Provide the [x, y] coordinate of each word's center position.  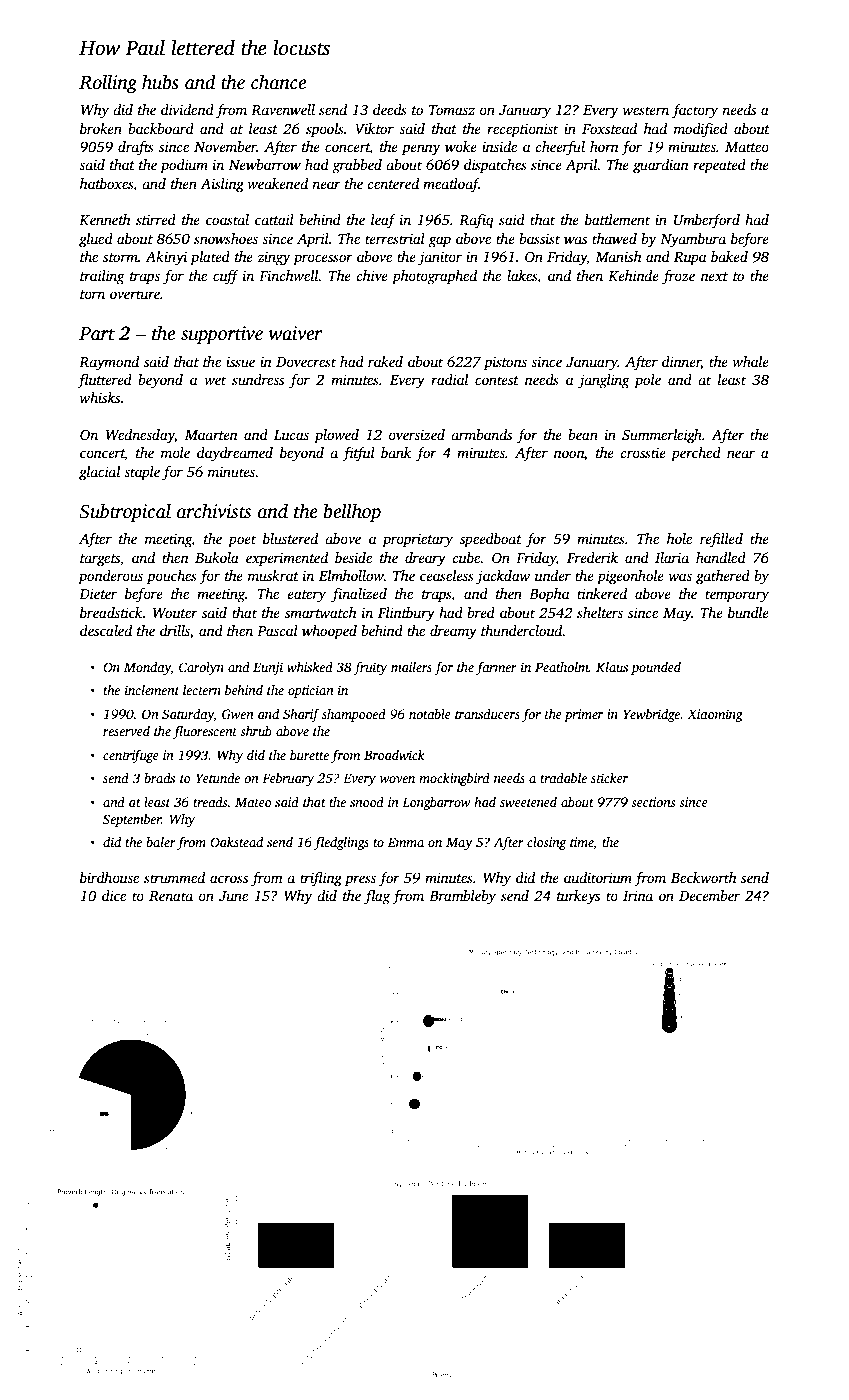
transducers [487, 714]
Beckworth [704, 877]
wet [215, 380]
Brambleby [462, 897]
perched [696, 454]
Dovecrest [306, 362]
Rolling [108, 84]
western [646, 110]
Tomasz [452, 110]
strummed [174, 877]
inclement [152, 690]
